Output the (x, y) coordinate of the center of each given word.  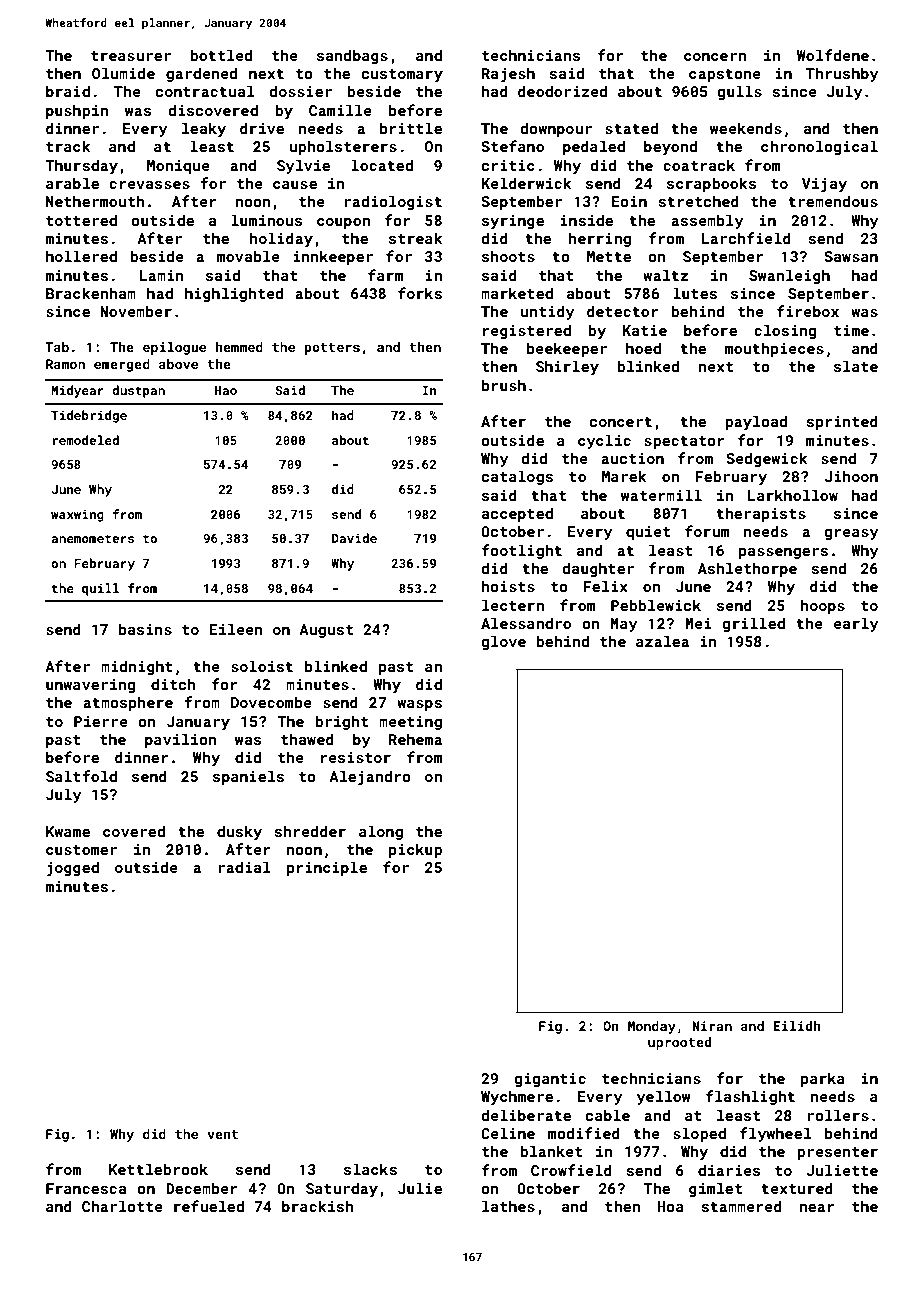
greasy (852, 534)
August (326, 631)
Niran (712, 1026)
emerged (122, 365)
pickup (415, 850)
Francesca (86, 1188)
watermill (661, 495)
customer (81, 850)
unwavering (90, 686)
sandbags (352, 56)
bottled (221, 55)
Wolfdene (833, 55)
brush (504, 385)
